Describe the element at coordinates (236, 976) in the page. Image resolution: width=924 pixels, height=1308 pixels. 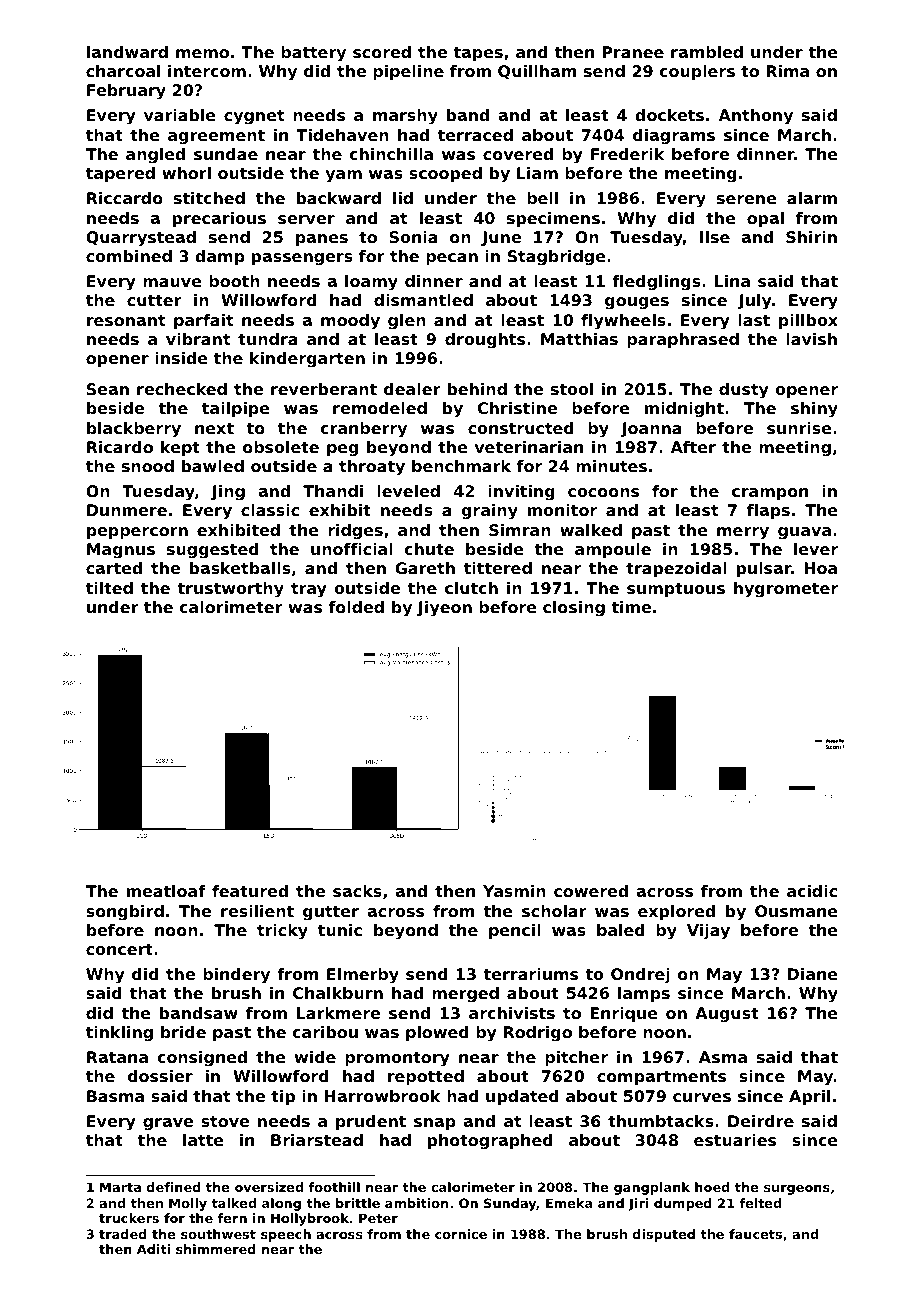
I see `bindery` at that location.
